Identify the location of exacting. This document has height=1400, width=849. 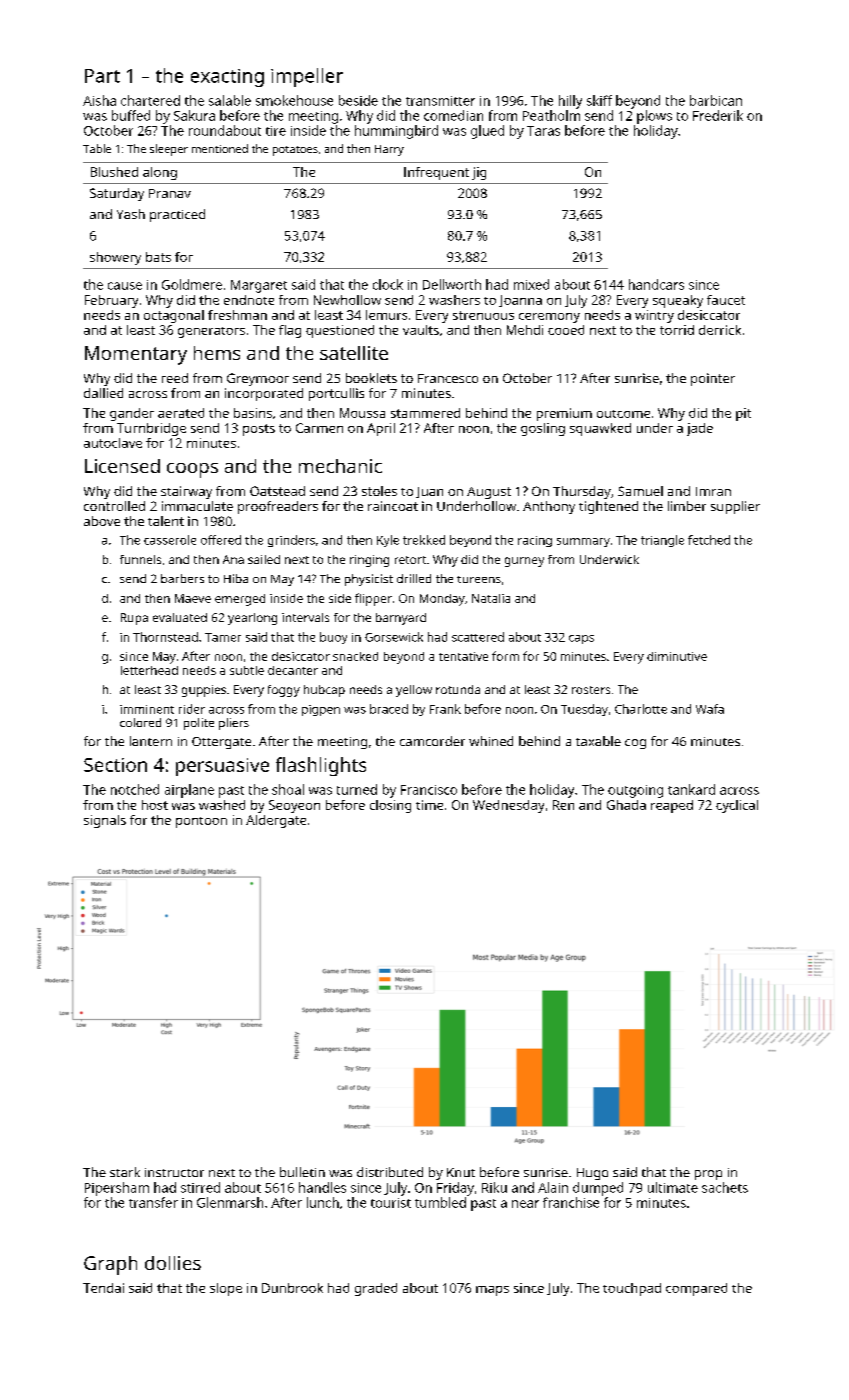
(227, 78).
